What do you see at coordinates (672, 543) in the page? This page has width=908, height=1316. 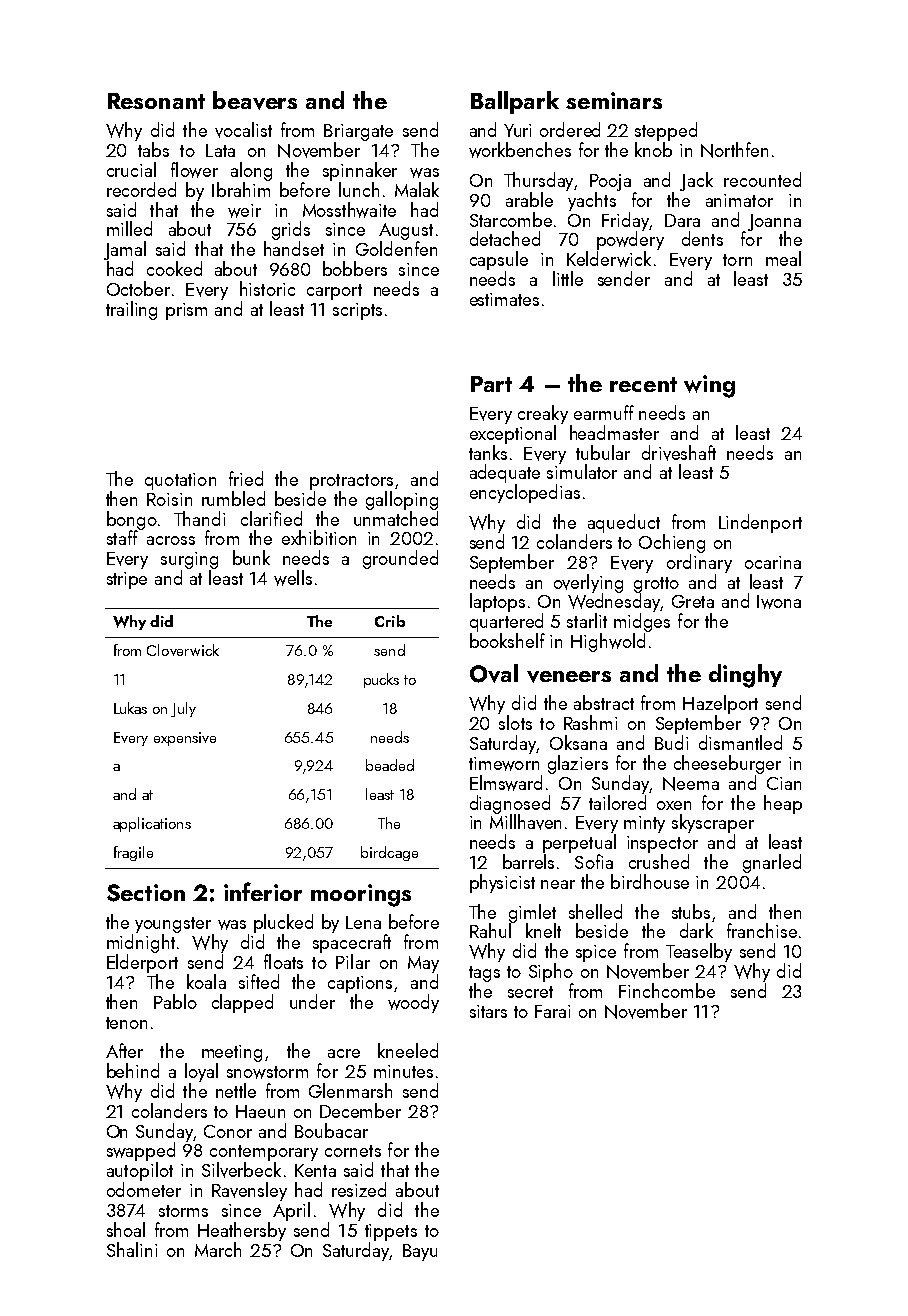 I see `Ochieng` at bounding box center [672, 543].
